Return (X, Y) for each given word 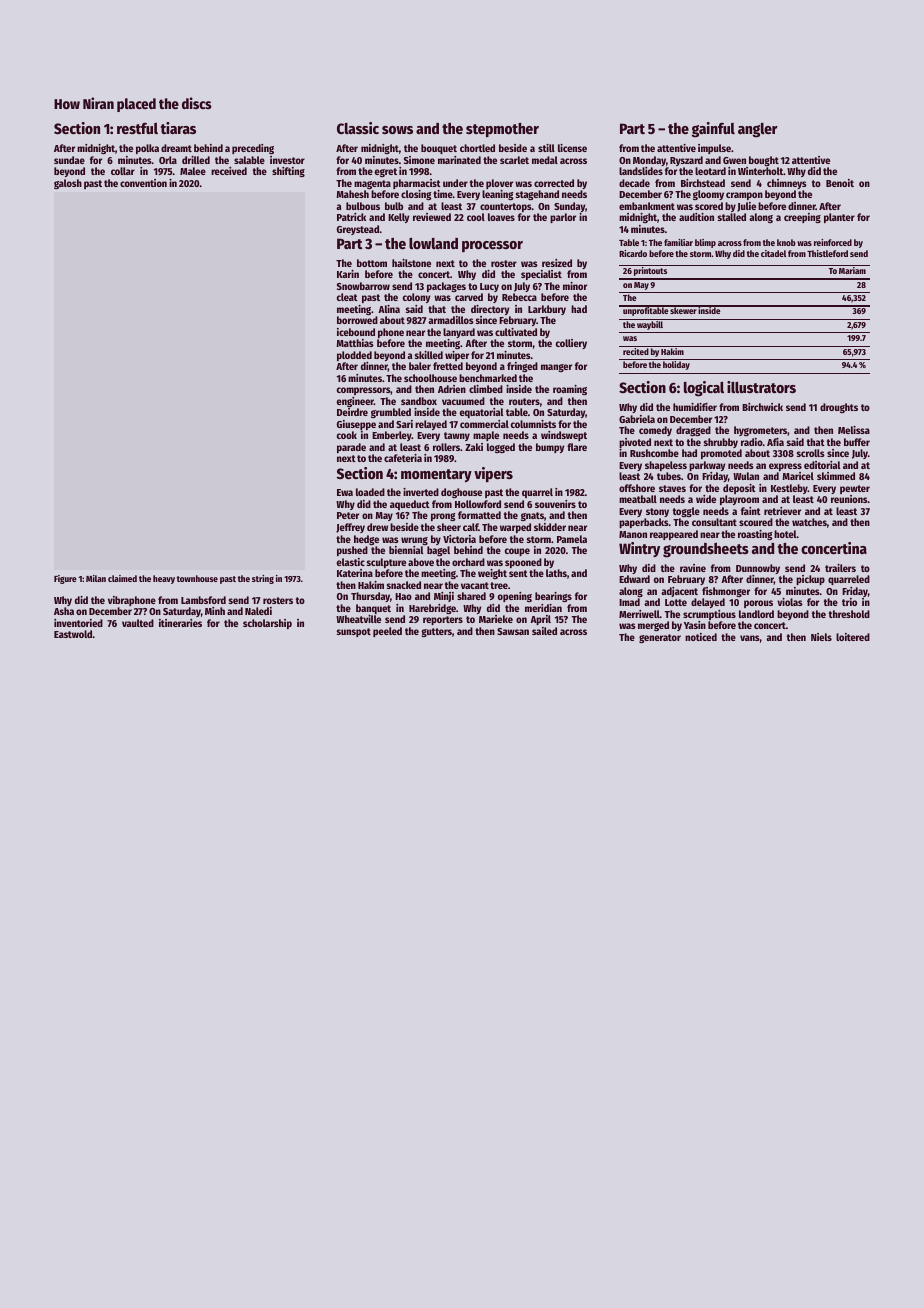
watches (809, 522)
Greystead (358, 230)
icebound (356, 332)
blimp (705, 243)
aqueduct (410, 506)
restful (137, 128)
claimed (122, 578)
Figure (65, 579)
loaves (501, 217)
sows (397, 130)
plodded (354, 356)
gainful (713, 130)
